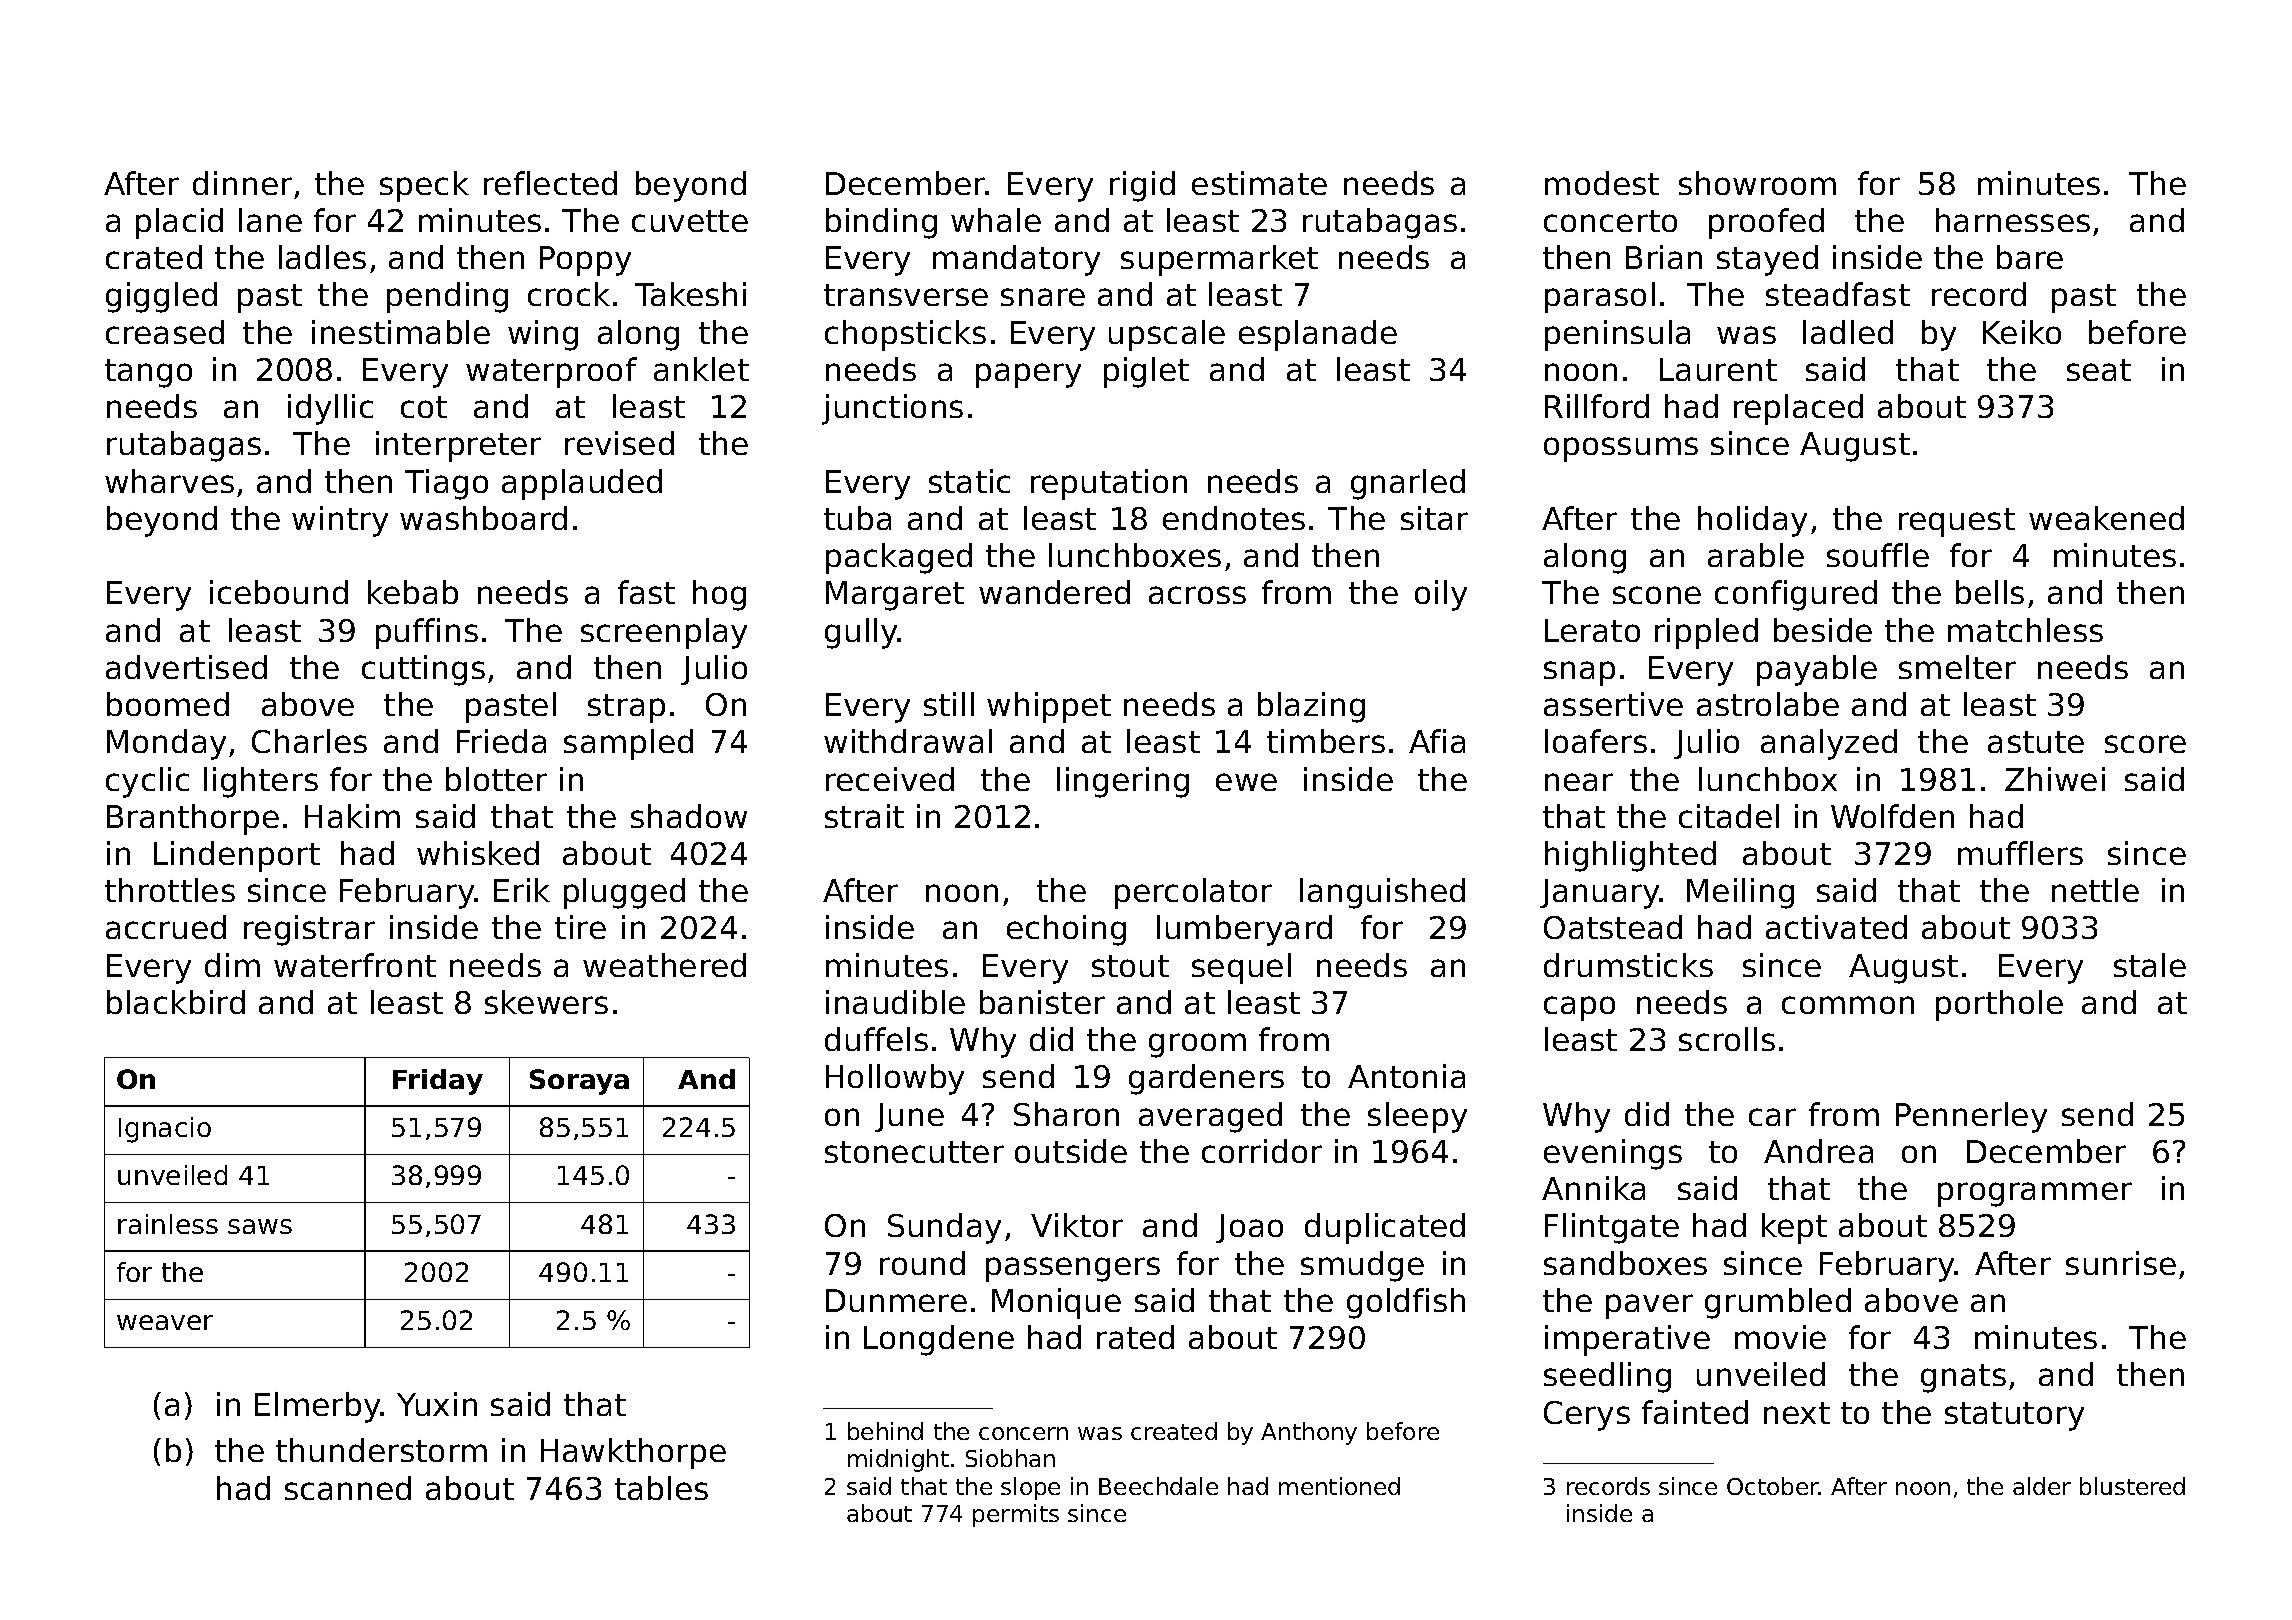  Describe the element at coordinates (1142, 186) in the document. I see `rigid` at that location.
